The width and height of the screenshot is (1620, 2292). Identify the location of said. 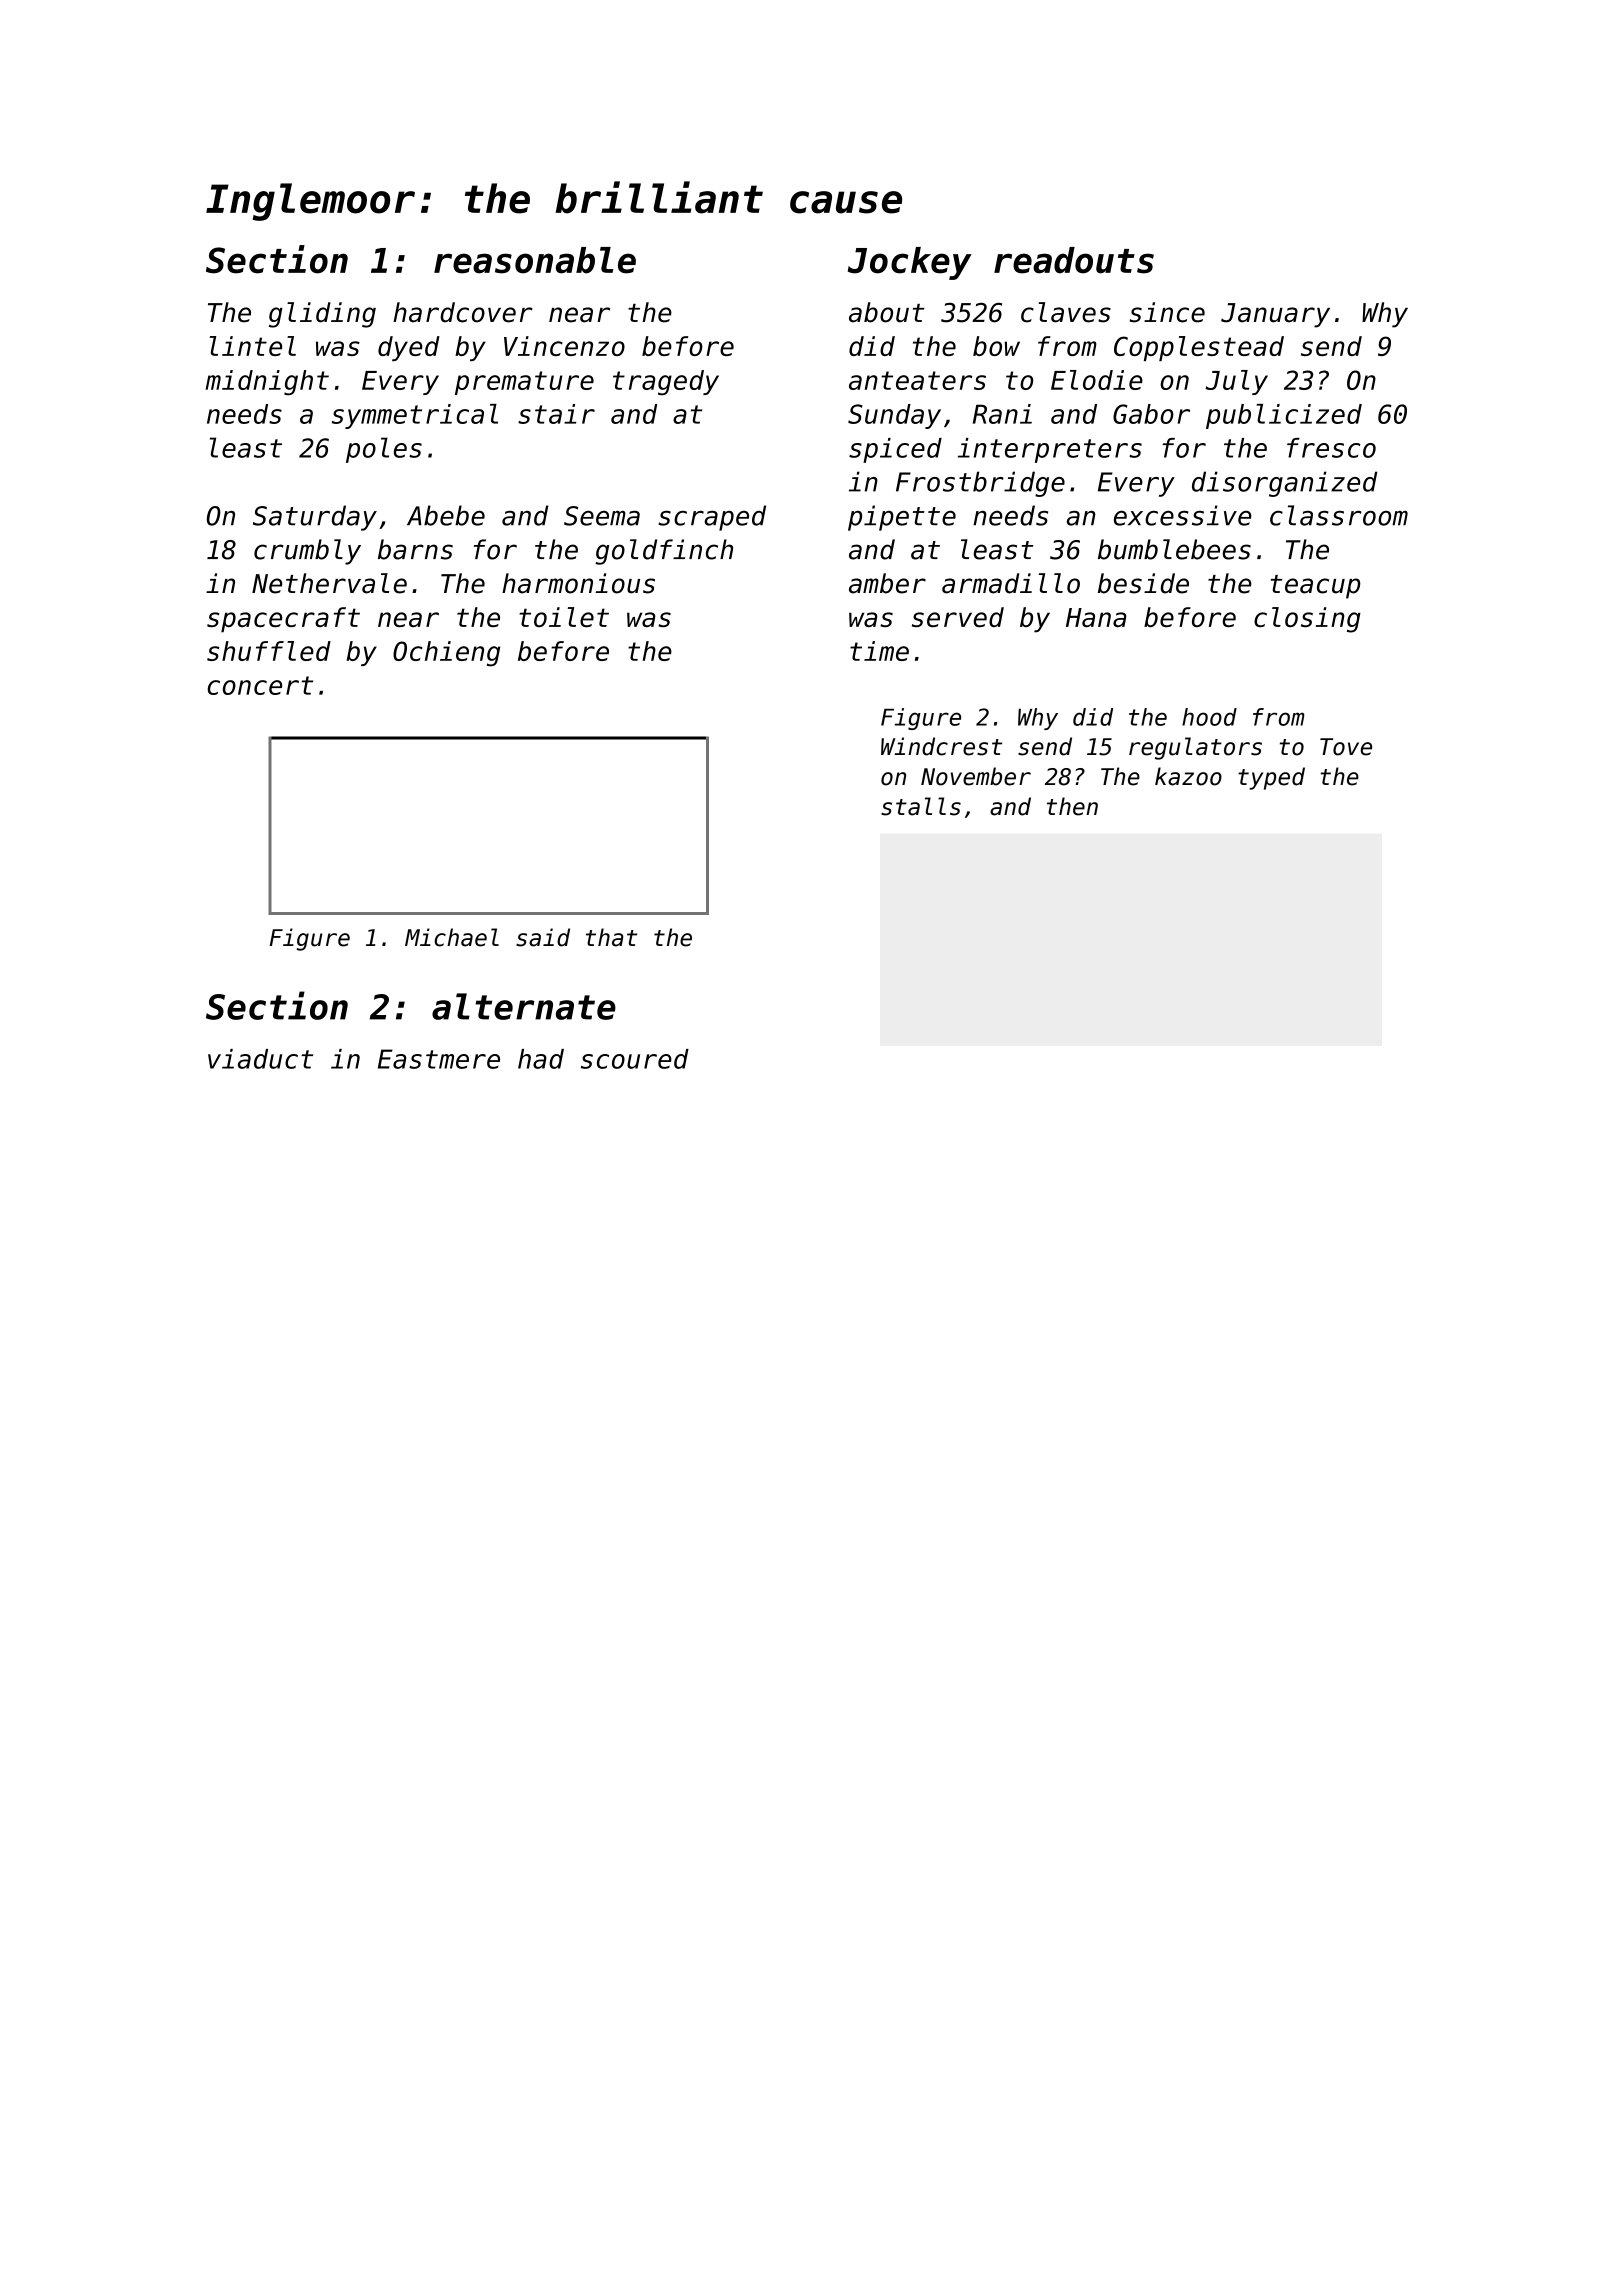
(543, 937).
